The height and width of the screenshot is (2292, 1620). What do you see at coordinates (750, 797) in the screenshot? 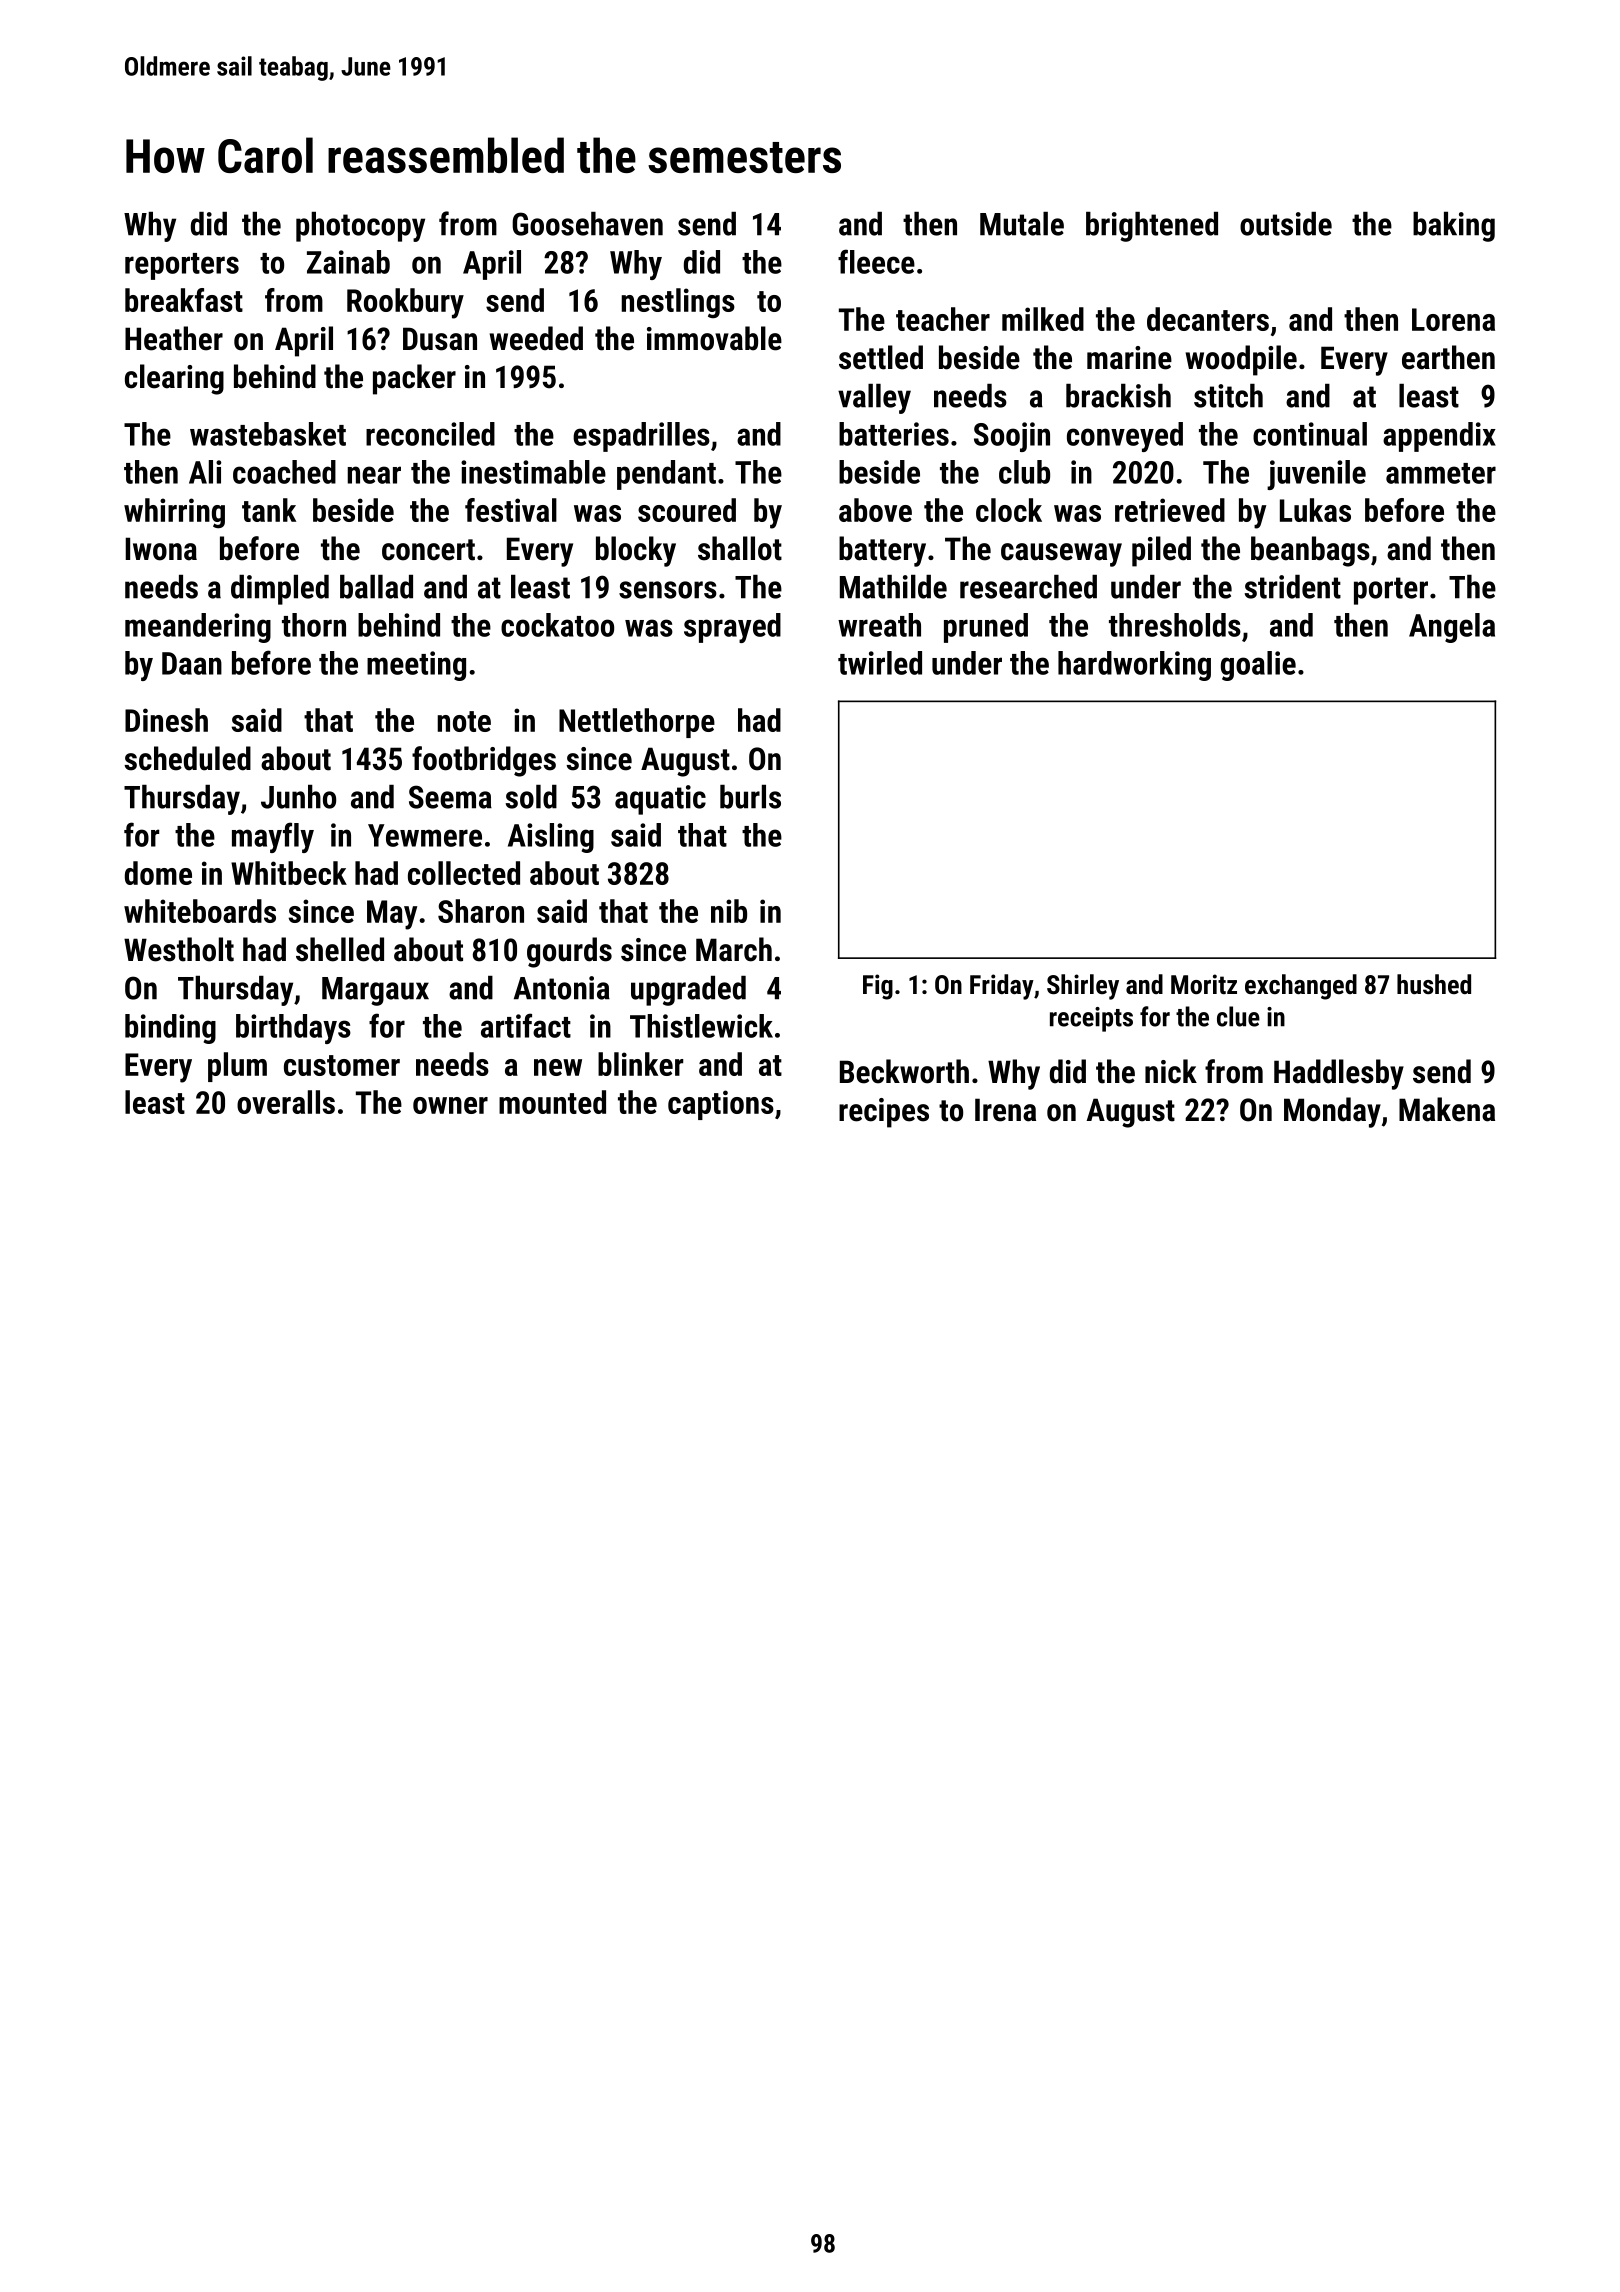
I see `burls` at bounding box center [750, 797].
